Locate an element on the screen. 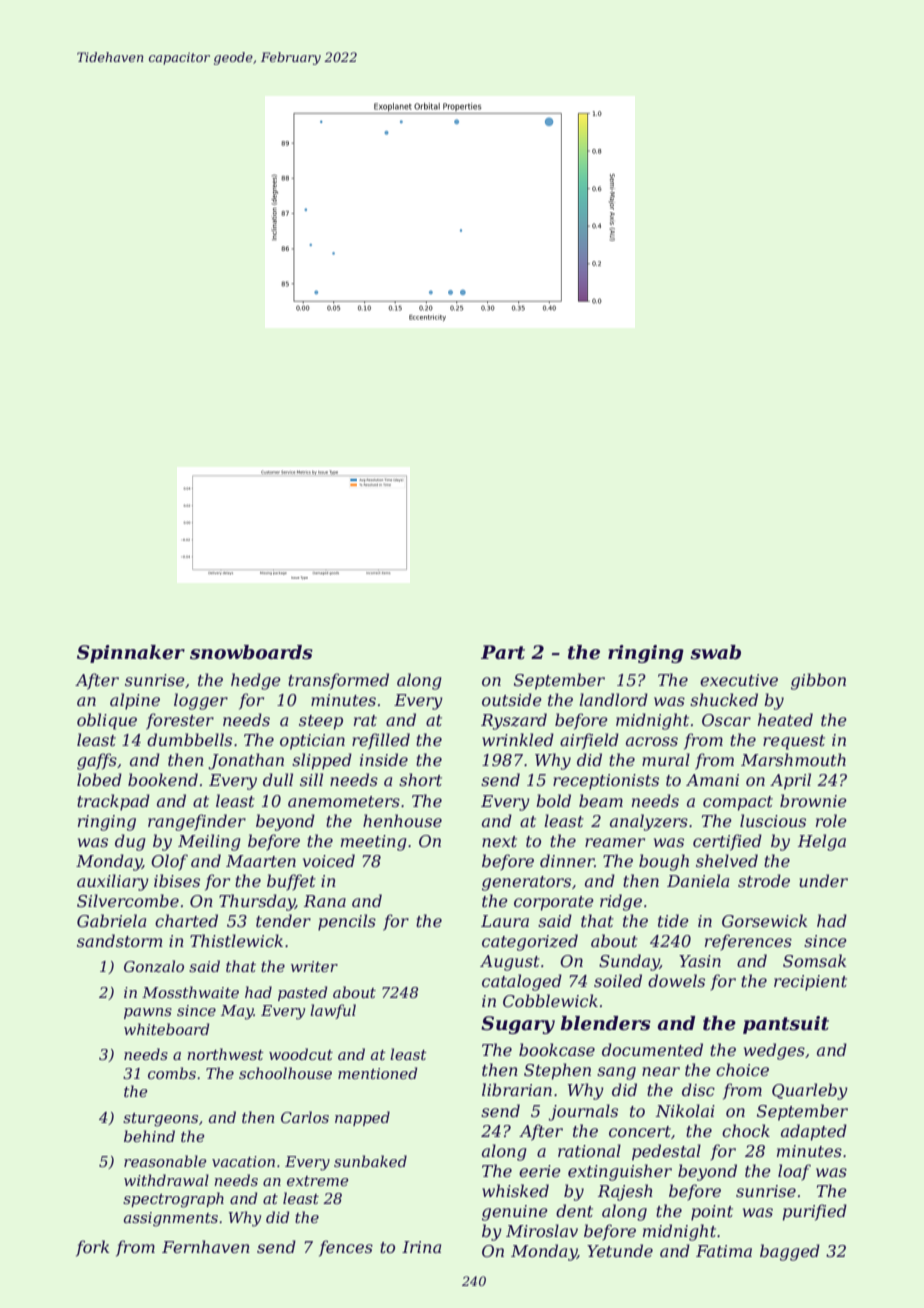  fork is located at coordinates (92, 1248).
